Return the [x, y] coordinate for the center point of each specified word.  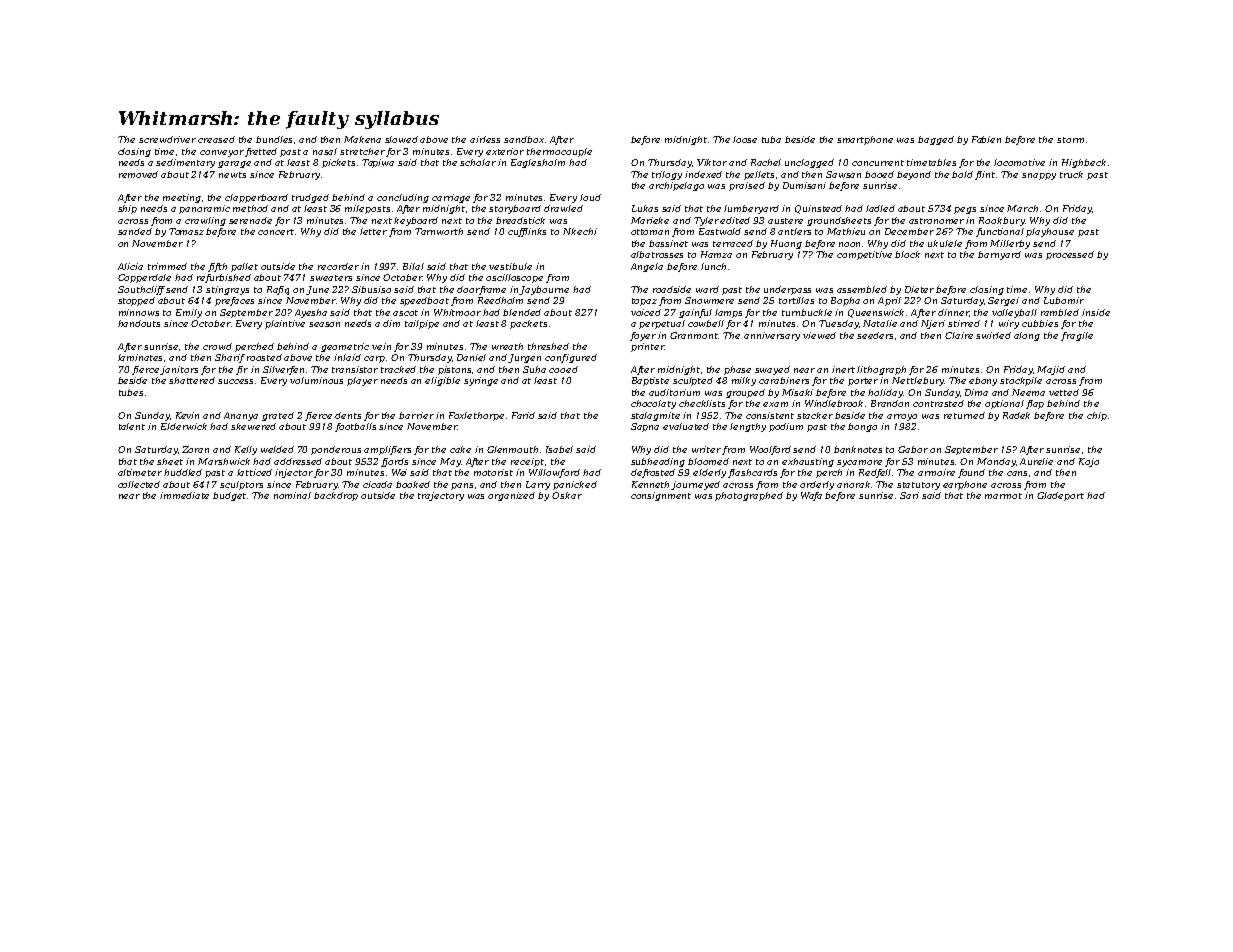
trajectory [441, 496]
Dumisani [804, 185]
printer [648, 347]
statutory [918, 486]
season [324, 324]
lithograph [881, 370]
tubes [131, 392]
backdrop [336, 496]
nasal [325, 151]
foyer [643, 336]
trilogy [667, 175]
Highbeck [1084, 163]
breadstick [520, 220]
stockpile [1021, 381]
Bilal [413, 266]
